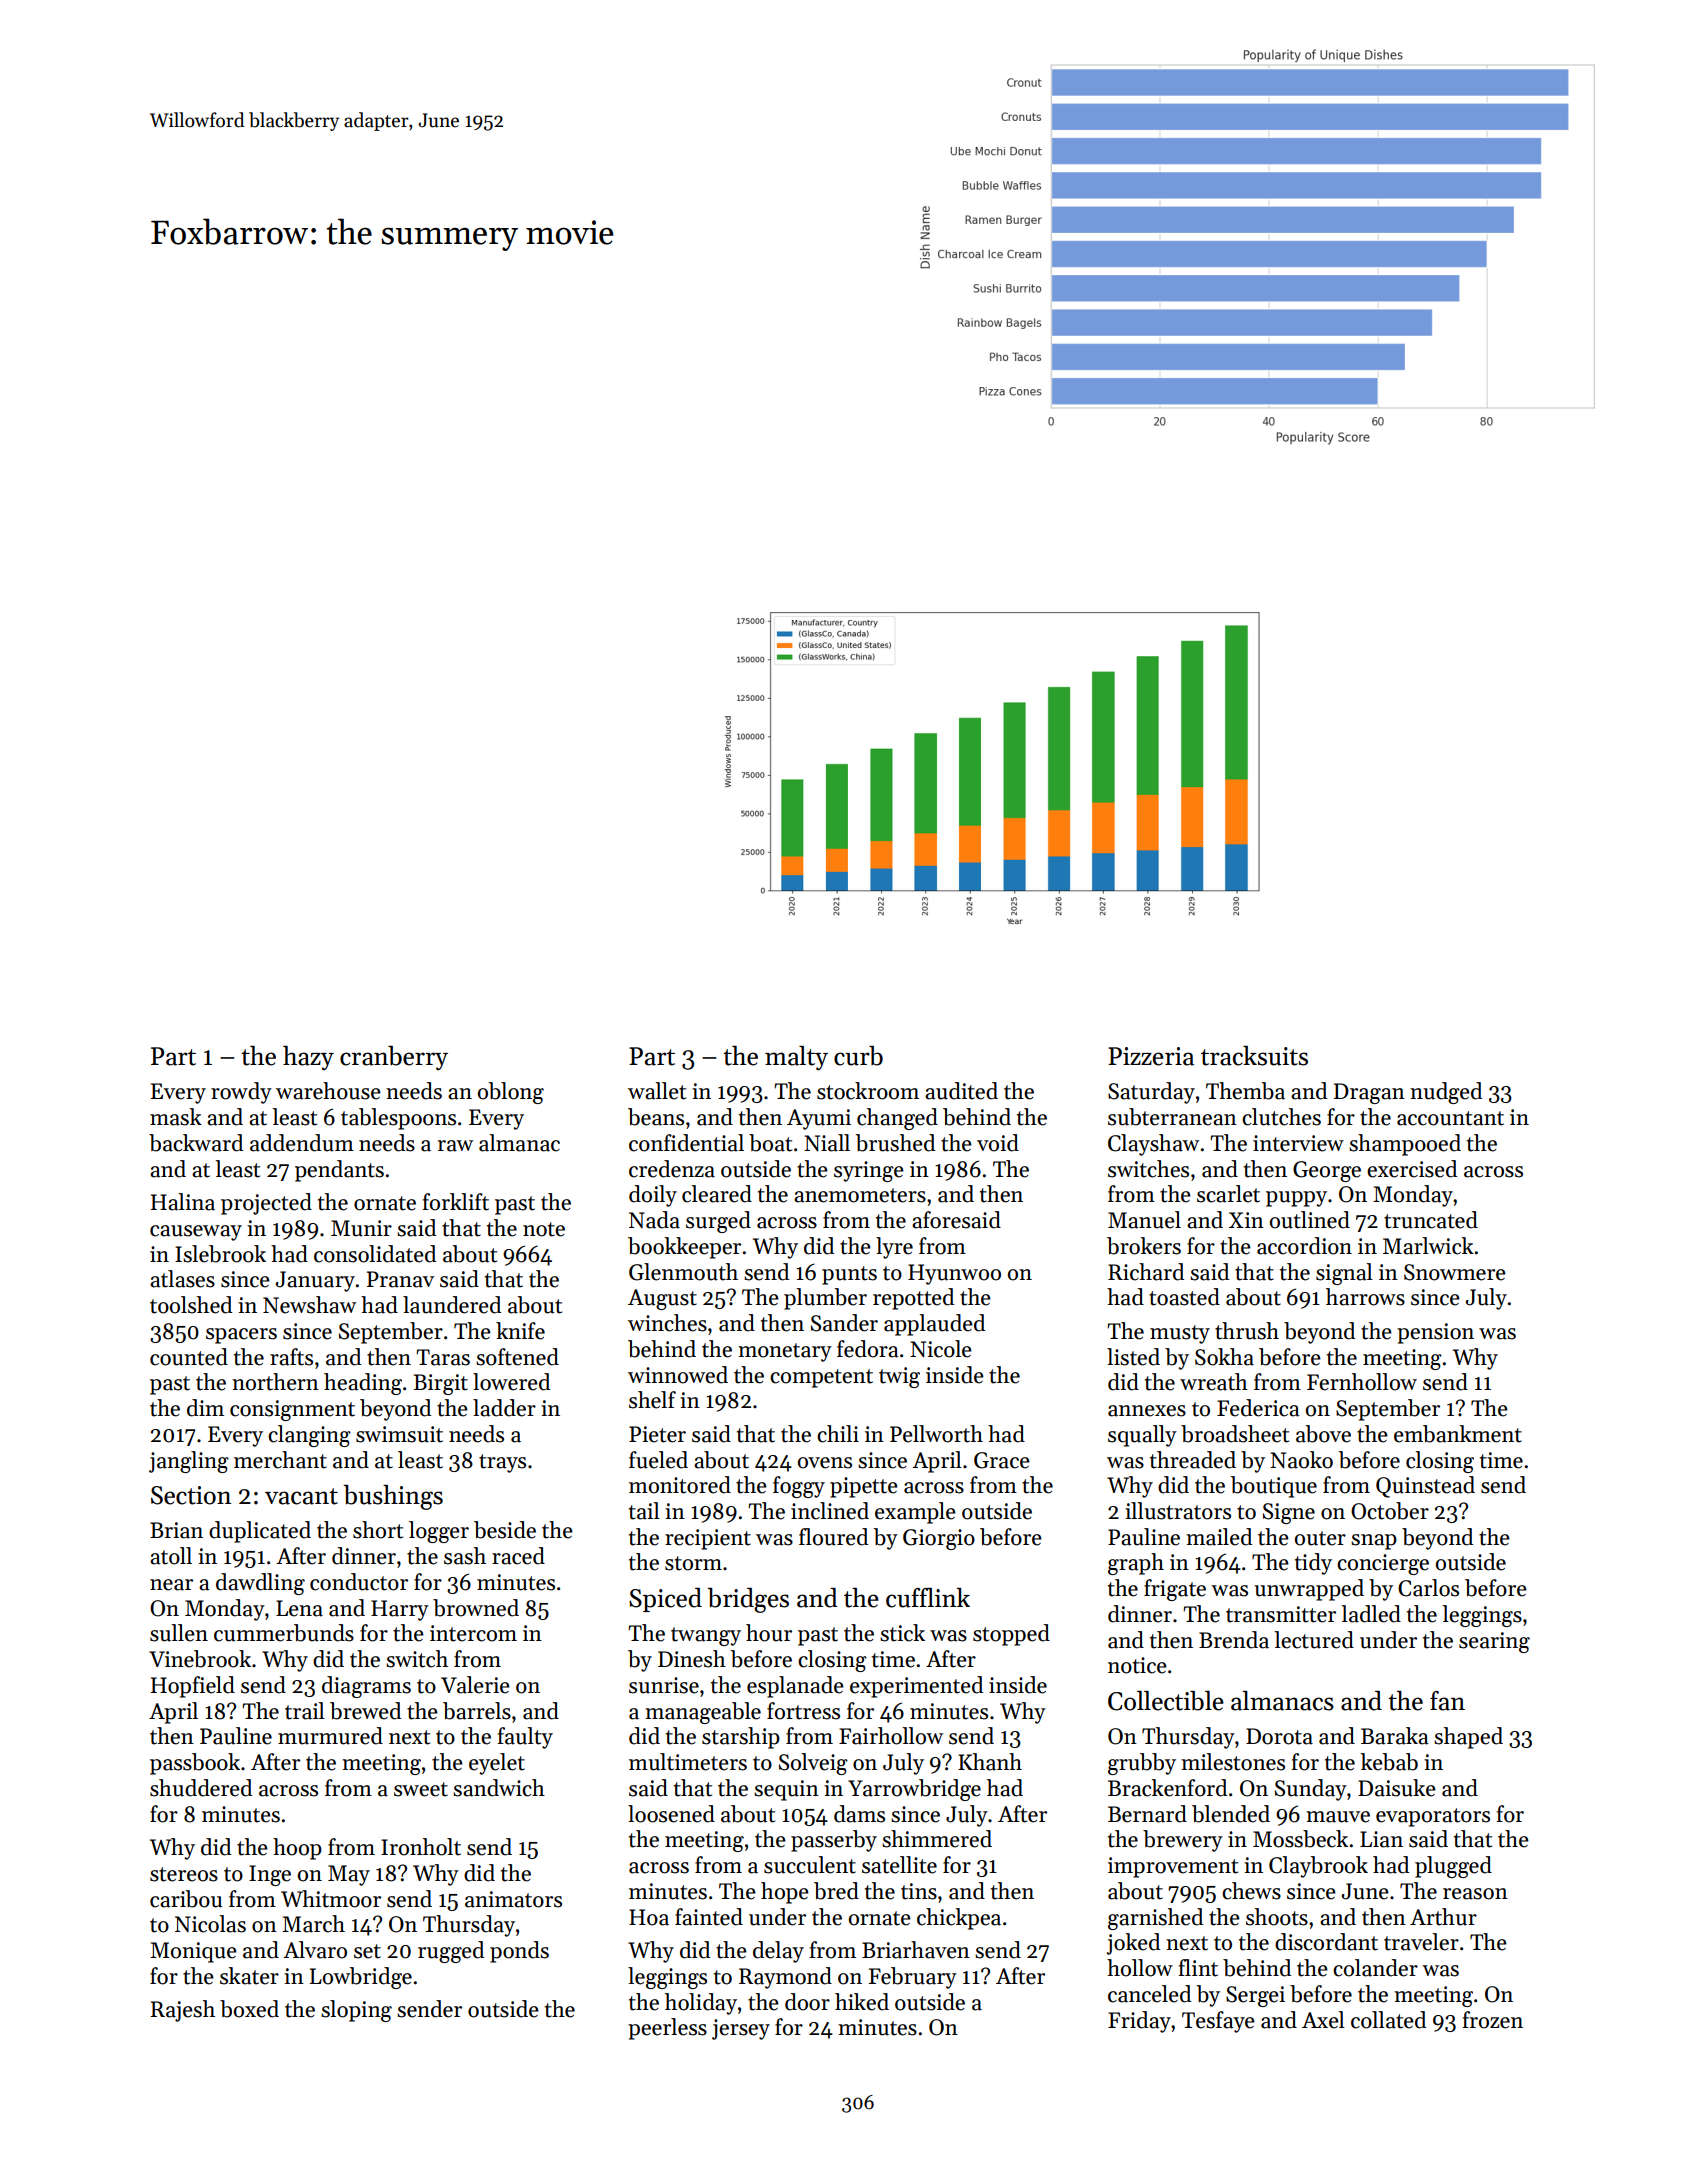 The width and height of the document is (1683, 2178). I want to click on sloping, so click(356, 2011).
